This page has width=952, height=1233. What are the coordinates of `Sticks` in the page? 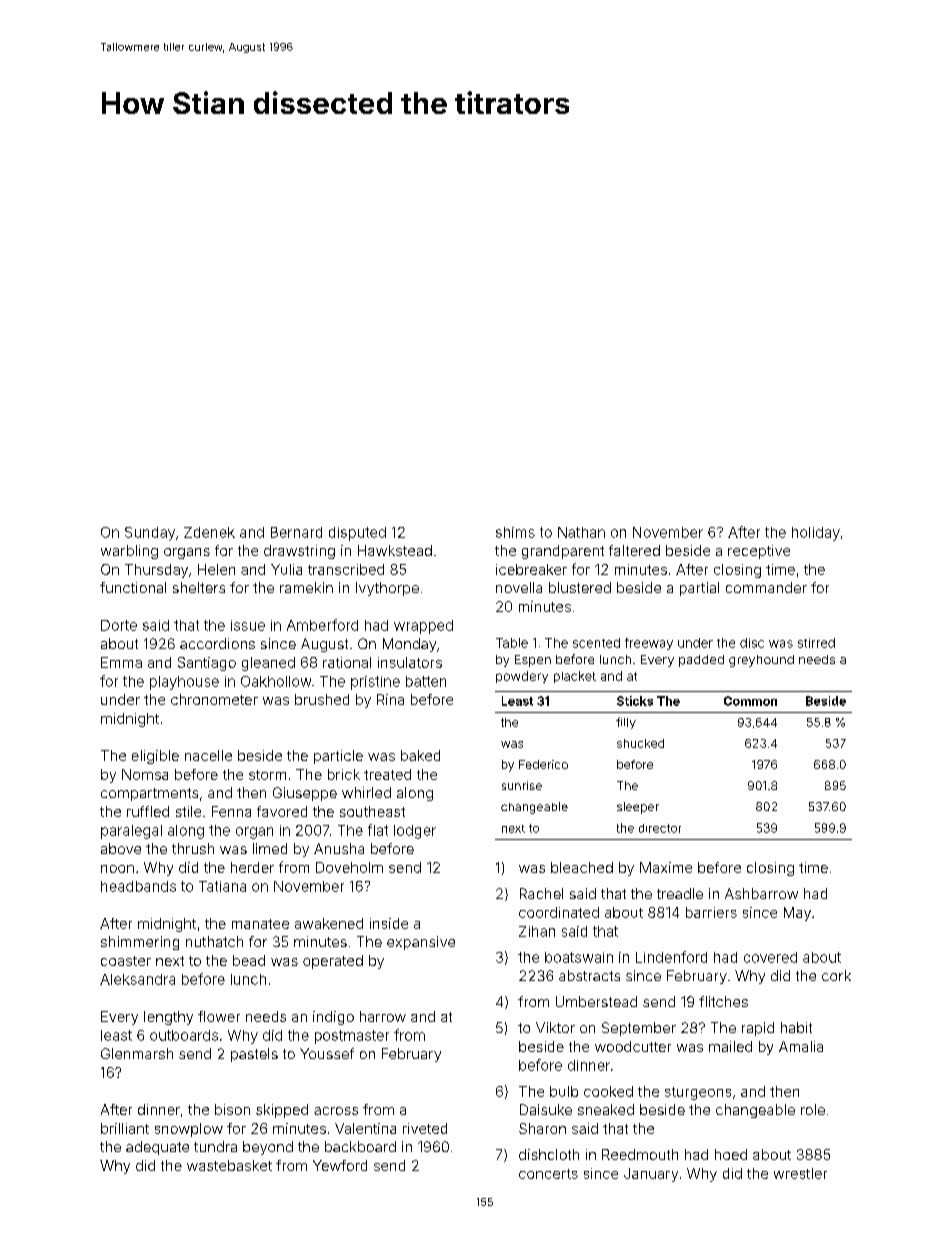 It's located at (635, 701).
